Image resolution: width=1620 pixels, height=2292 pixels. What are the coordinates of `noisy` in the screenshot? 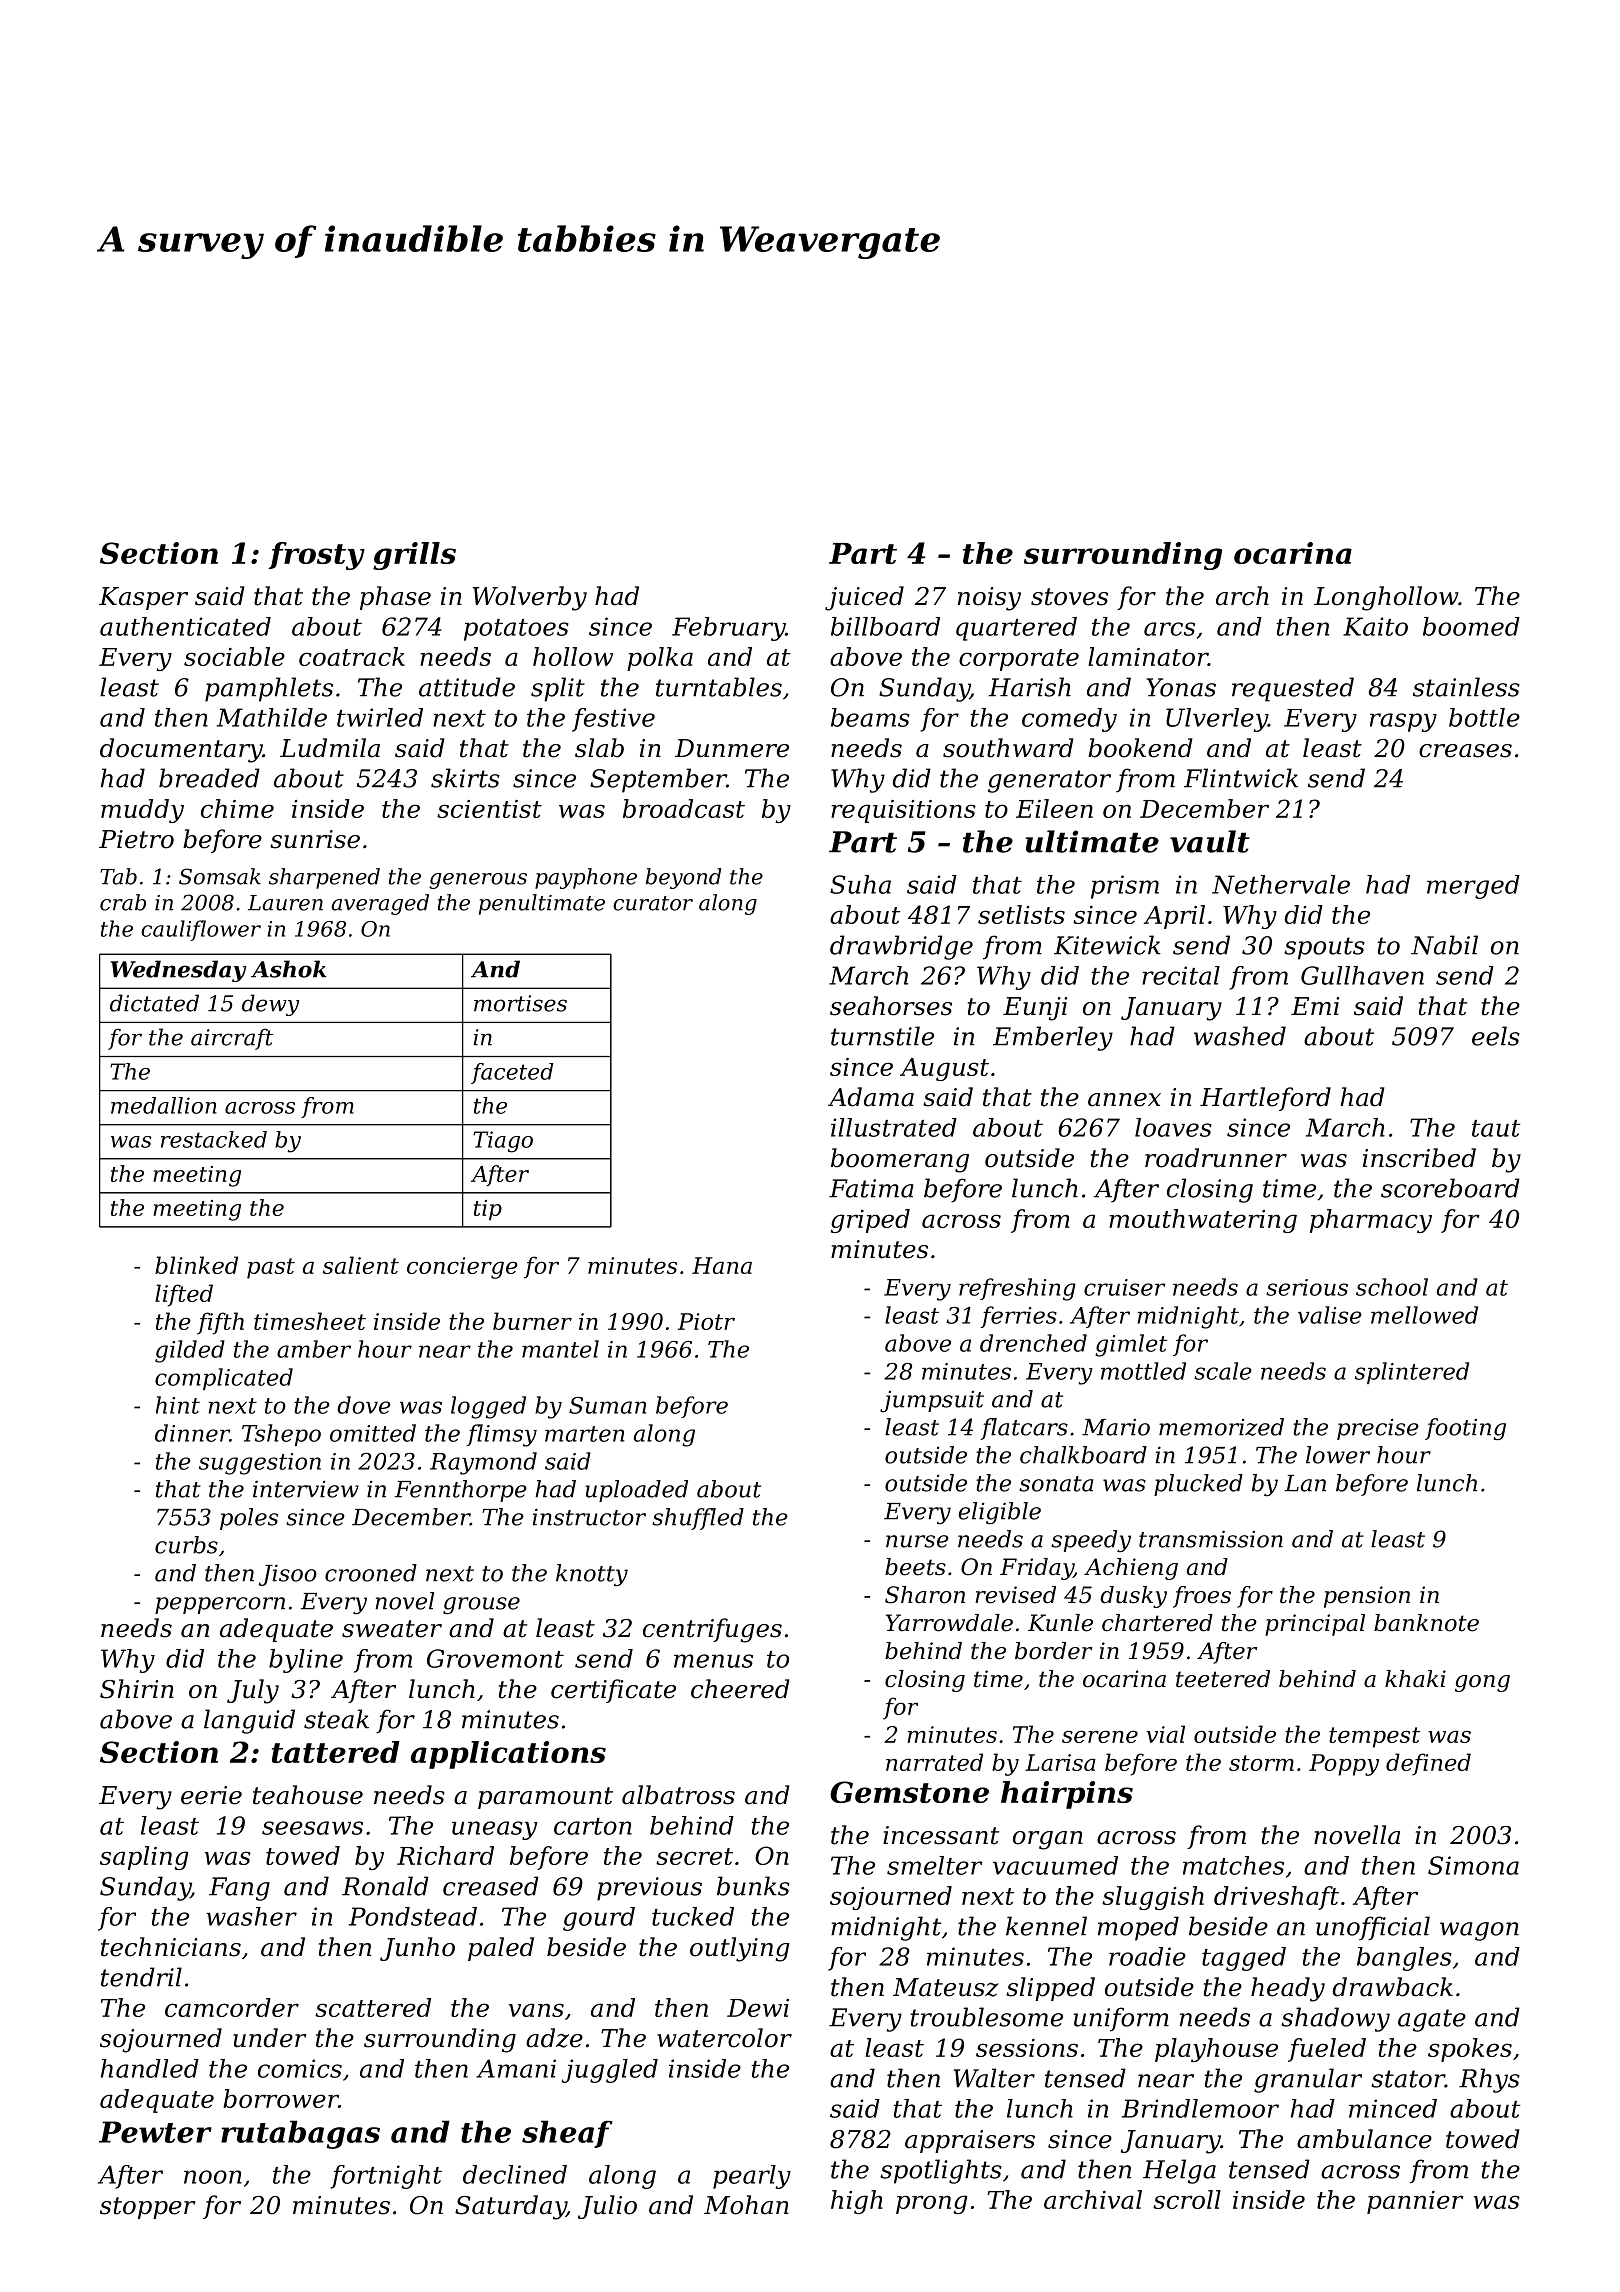 It's located at (989, 599).
